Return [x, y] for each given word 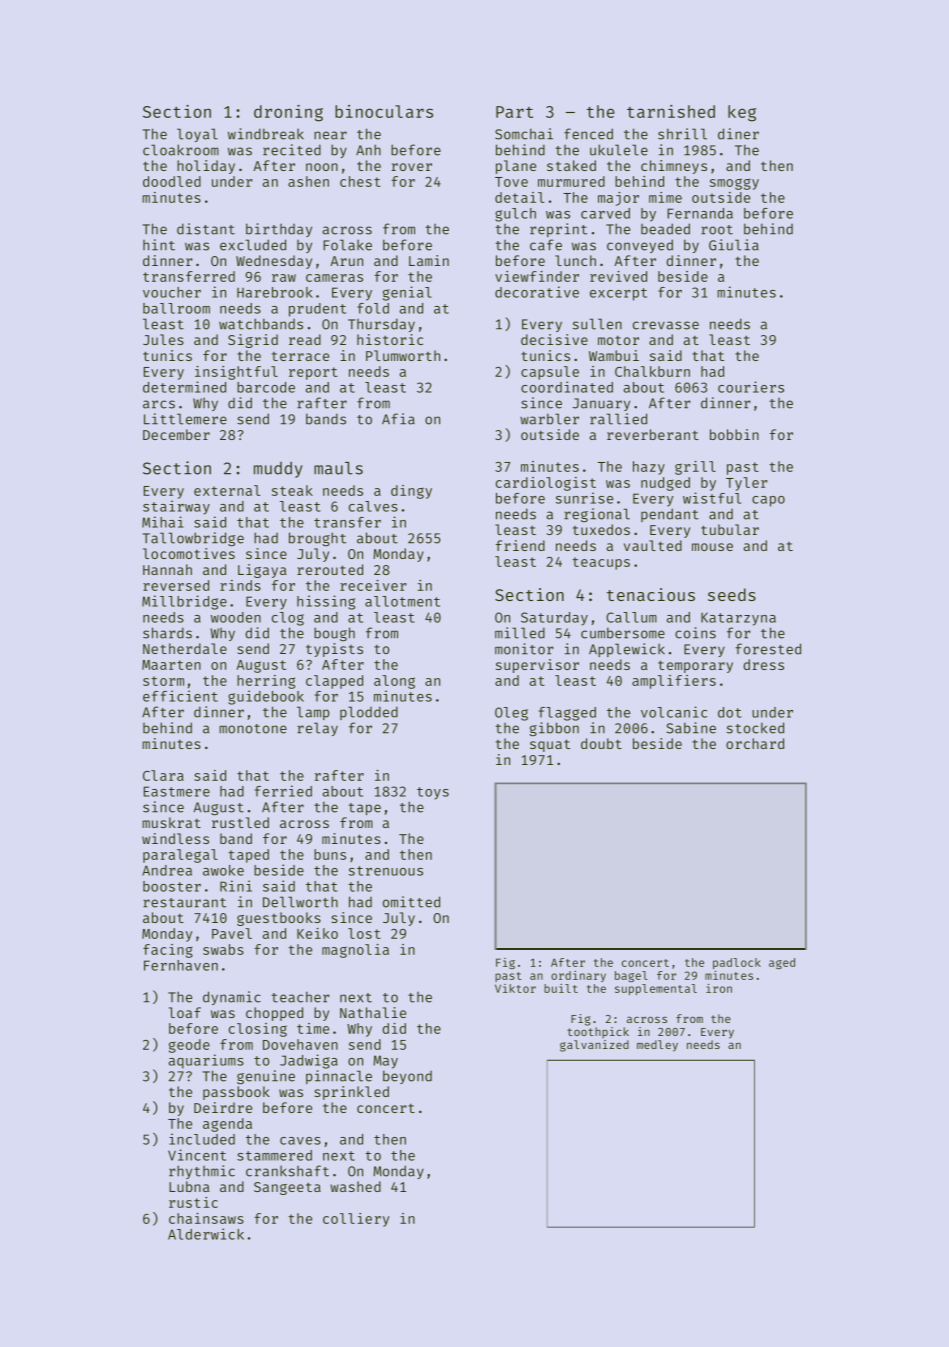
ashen [308, 181]
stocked [755, 728]
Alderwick [206, 1234]
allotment [402, 601]
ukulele [619, 150]
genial [407, 293]
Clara [163, 775]
